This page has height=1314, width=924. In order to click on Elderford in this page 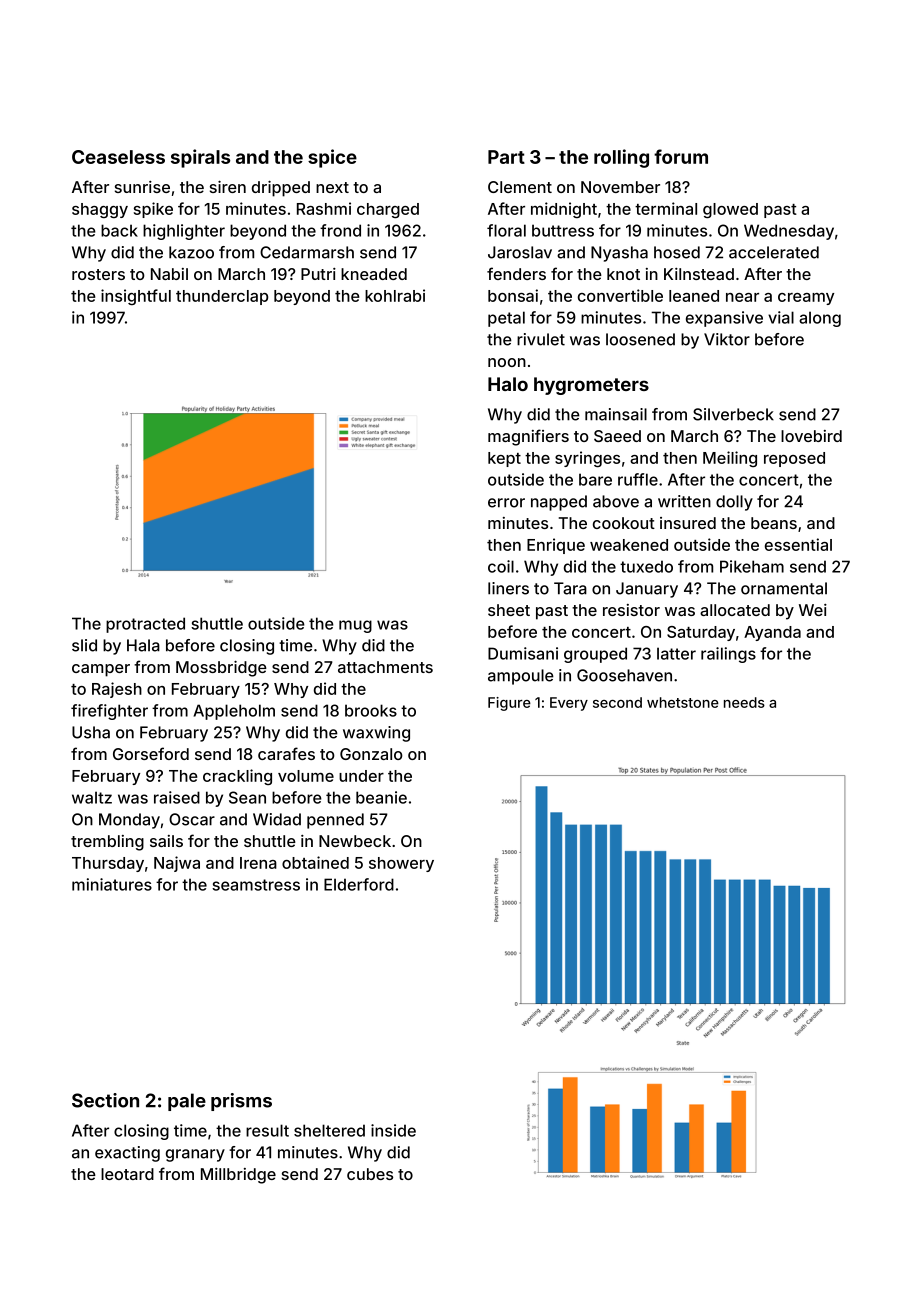, I will do `click(359, 884)`.
